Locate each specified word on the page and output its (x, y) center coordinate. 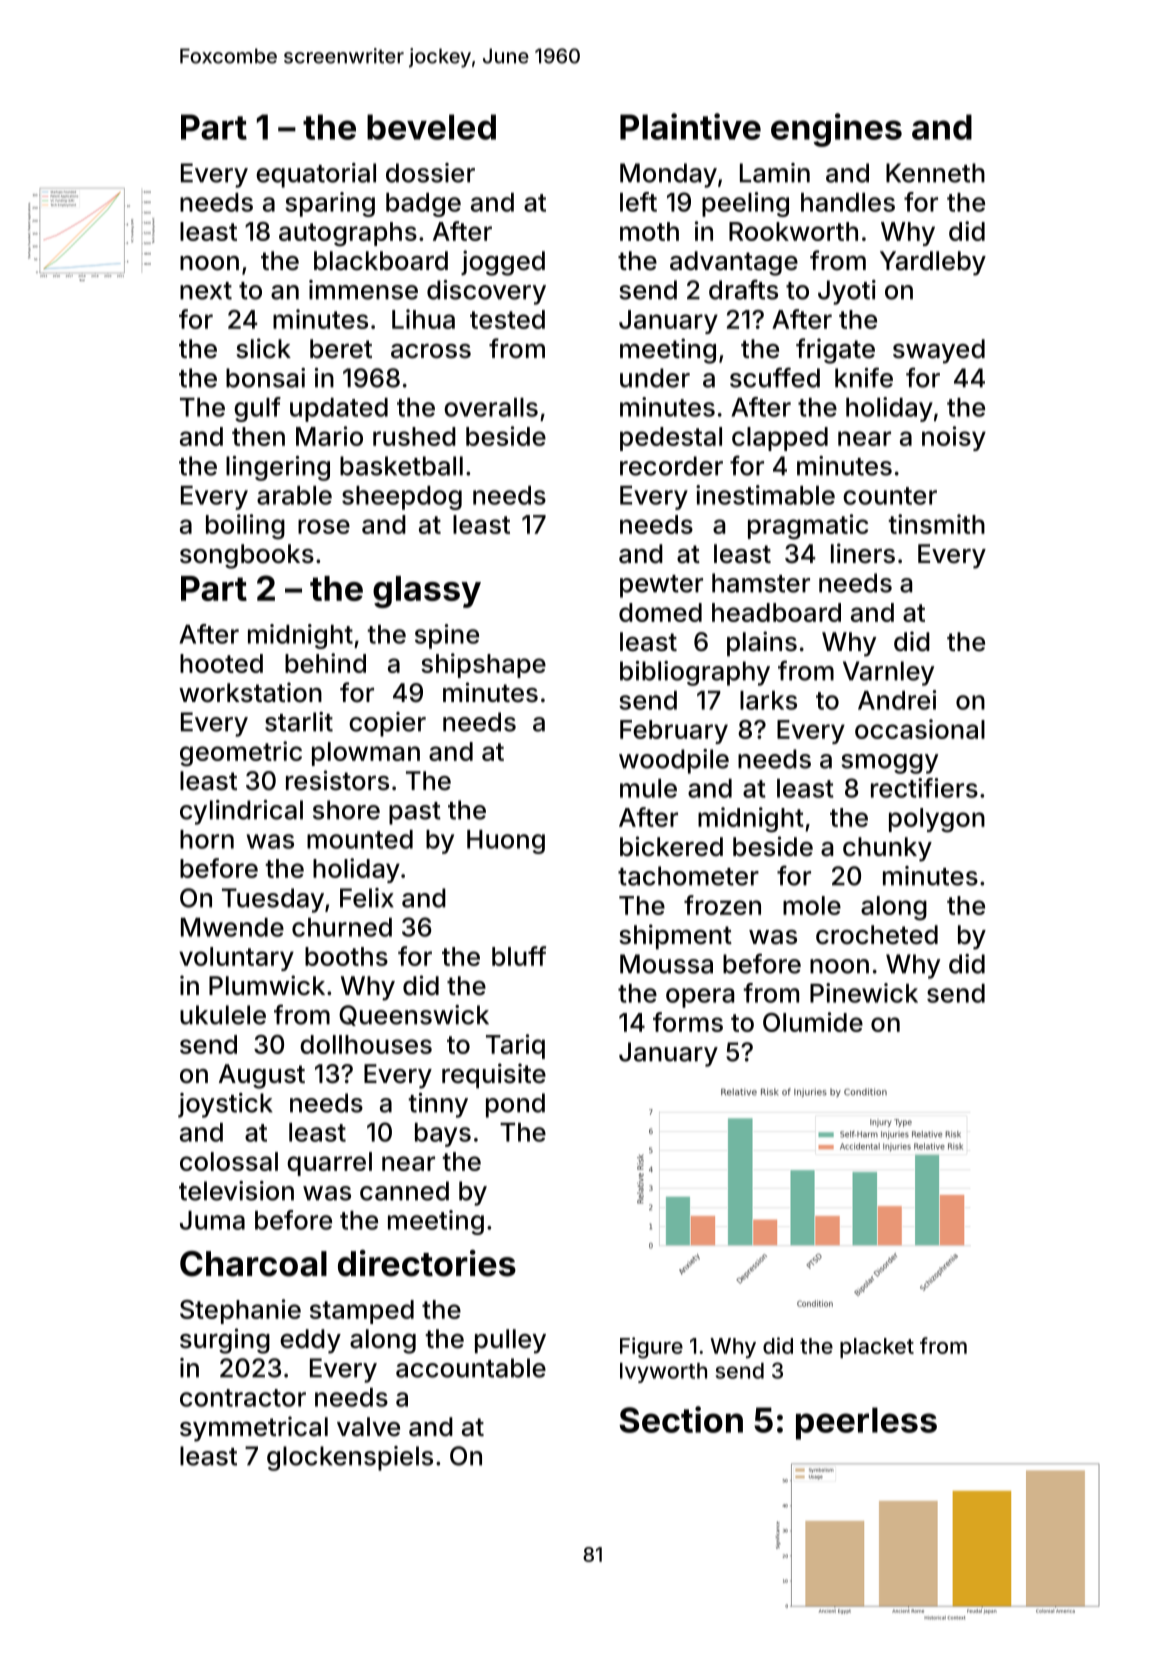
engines (836, 130)
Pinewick (864, 993)
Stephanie (240, 1311)
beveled (431, 127)
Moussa (666, 964)
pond (515, 1105)
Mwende (232, 927)
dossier (430, 173)
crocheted (877, 935)
